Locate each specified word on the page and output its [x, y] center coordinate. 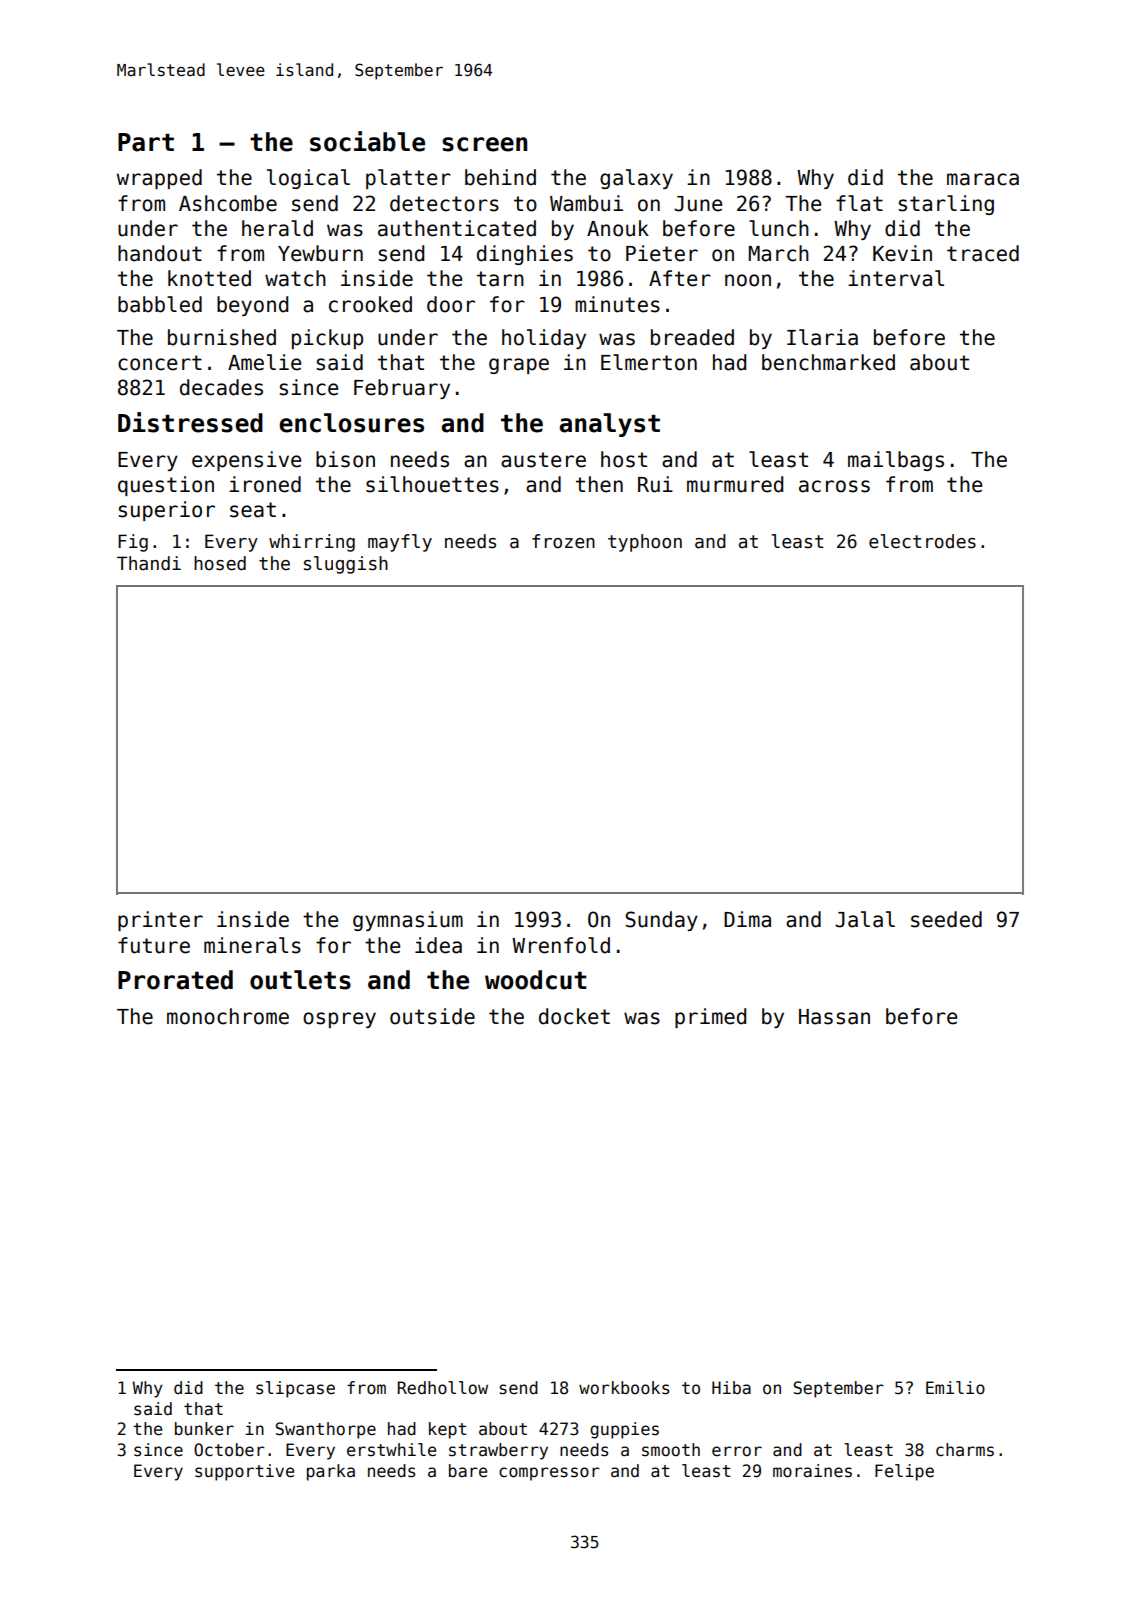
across [834, 486]
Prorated [175, 980]
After [680, 278]
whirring [312, 543]
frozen [563, 541]
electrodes [922, 541]
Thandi [149, 563]
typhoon [645, 543]
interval [896, 278]
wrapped [159, 179]
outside [432, 1016]
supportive [244, 1472]
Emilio [955, 1388]
